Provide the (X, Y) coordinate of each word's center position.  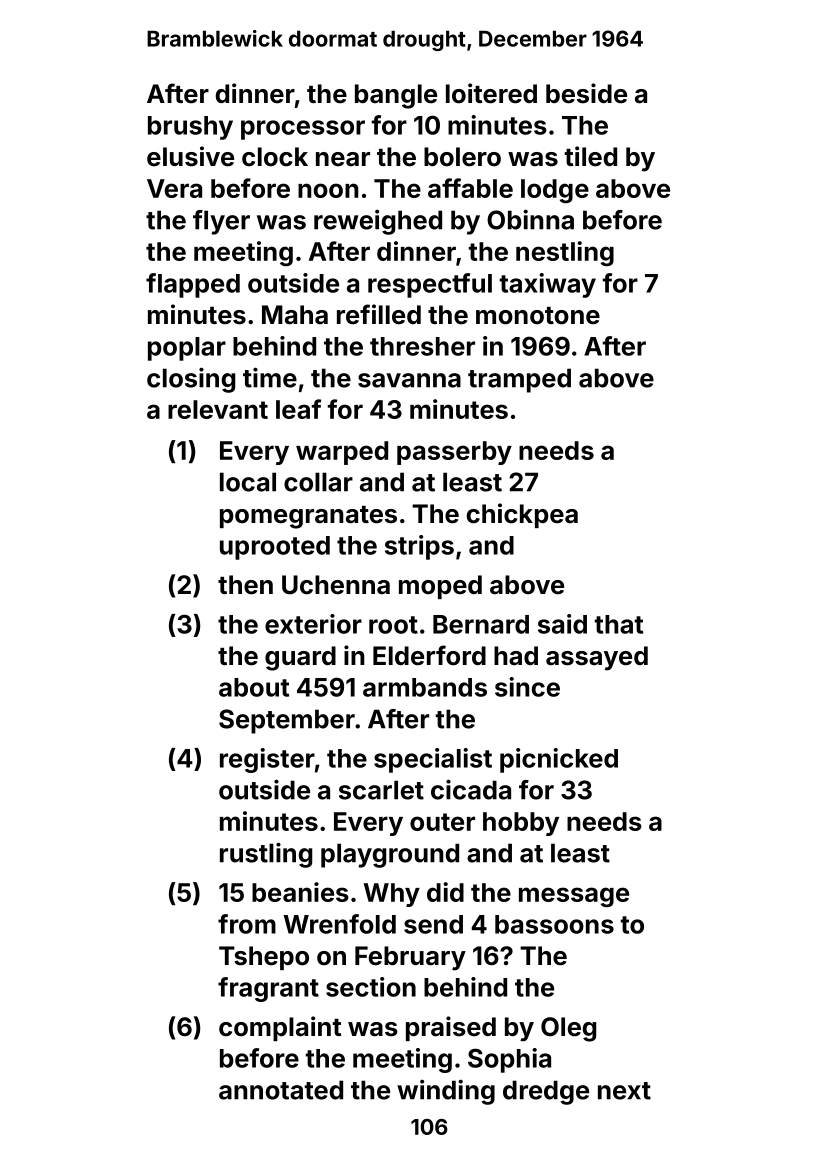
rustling (266, 855)
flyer (221, 222)
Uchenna (336, 585)
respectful (430, 285)
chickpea (522, 515)
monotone (538, 316)
